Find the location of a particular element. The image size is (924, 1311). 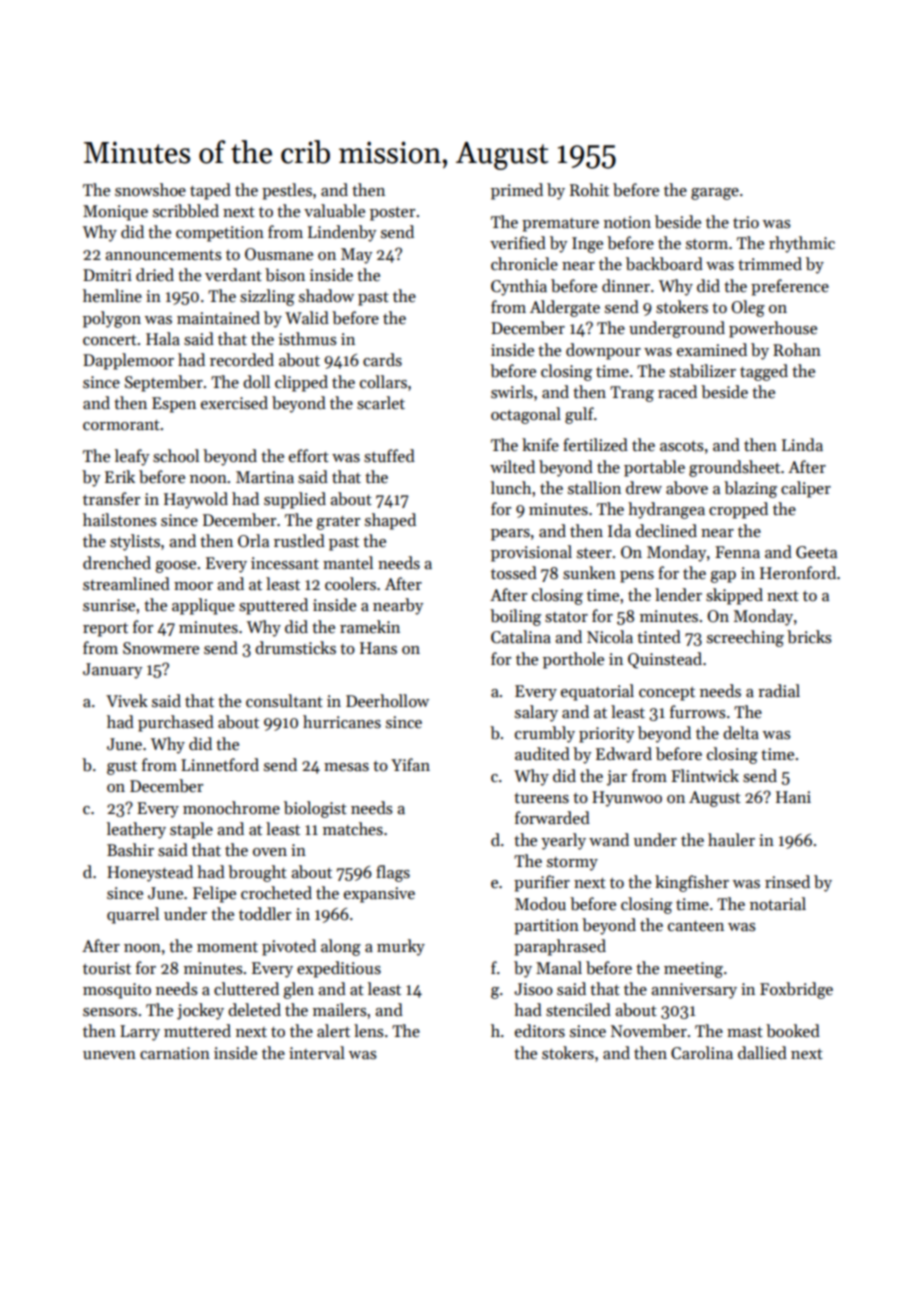

Snowmere is located at coordinates (161, 648).
